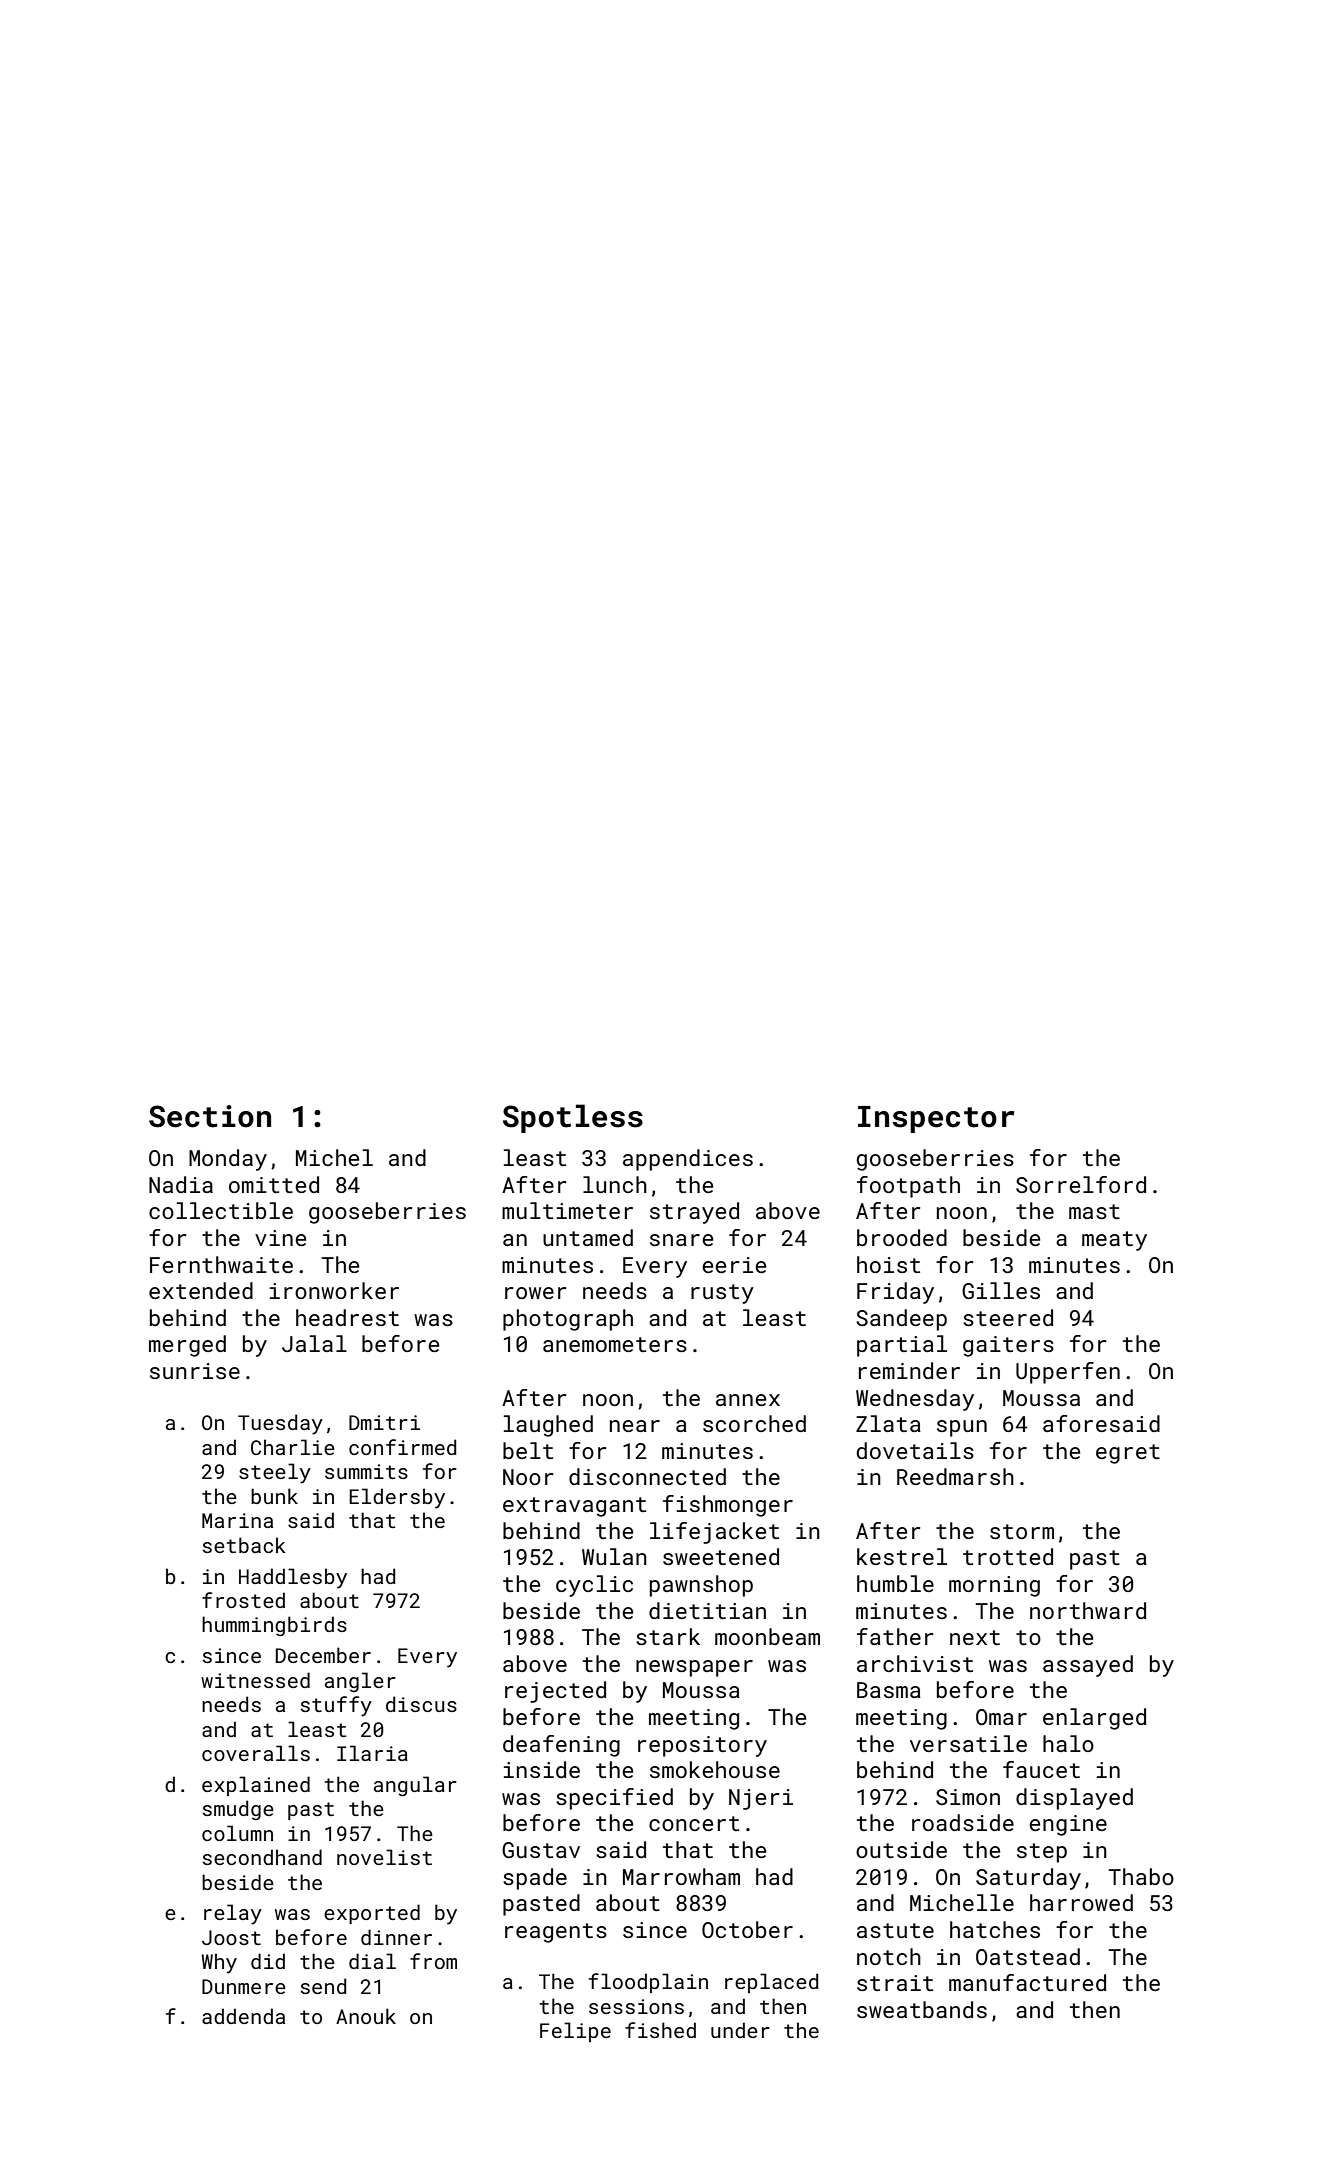  What do you see at coordinates (255, 1680) in the document?
I see `witnessed` at bounding box center [255, 1680].
